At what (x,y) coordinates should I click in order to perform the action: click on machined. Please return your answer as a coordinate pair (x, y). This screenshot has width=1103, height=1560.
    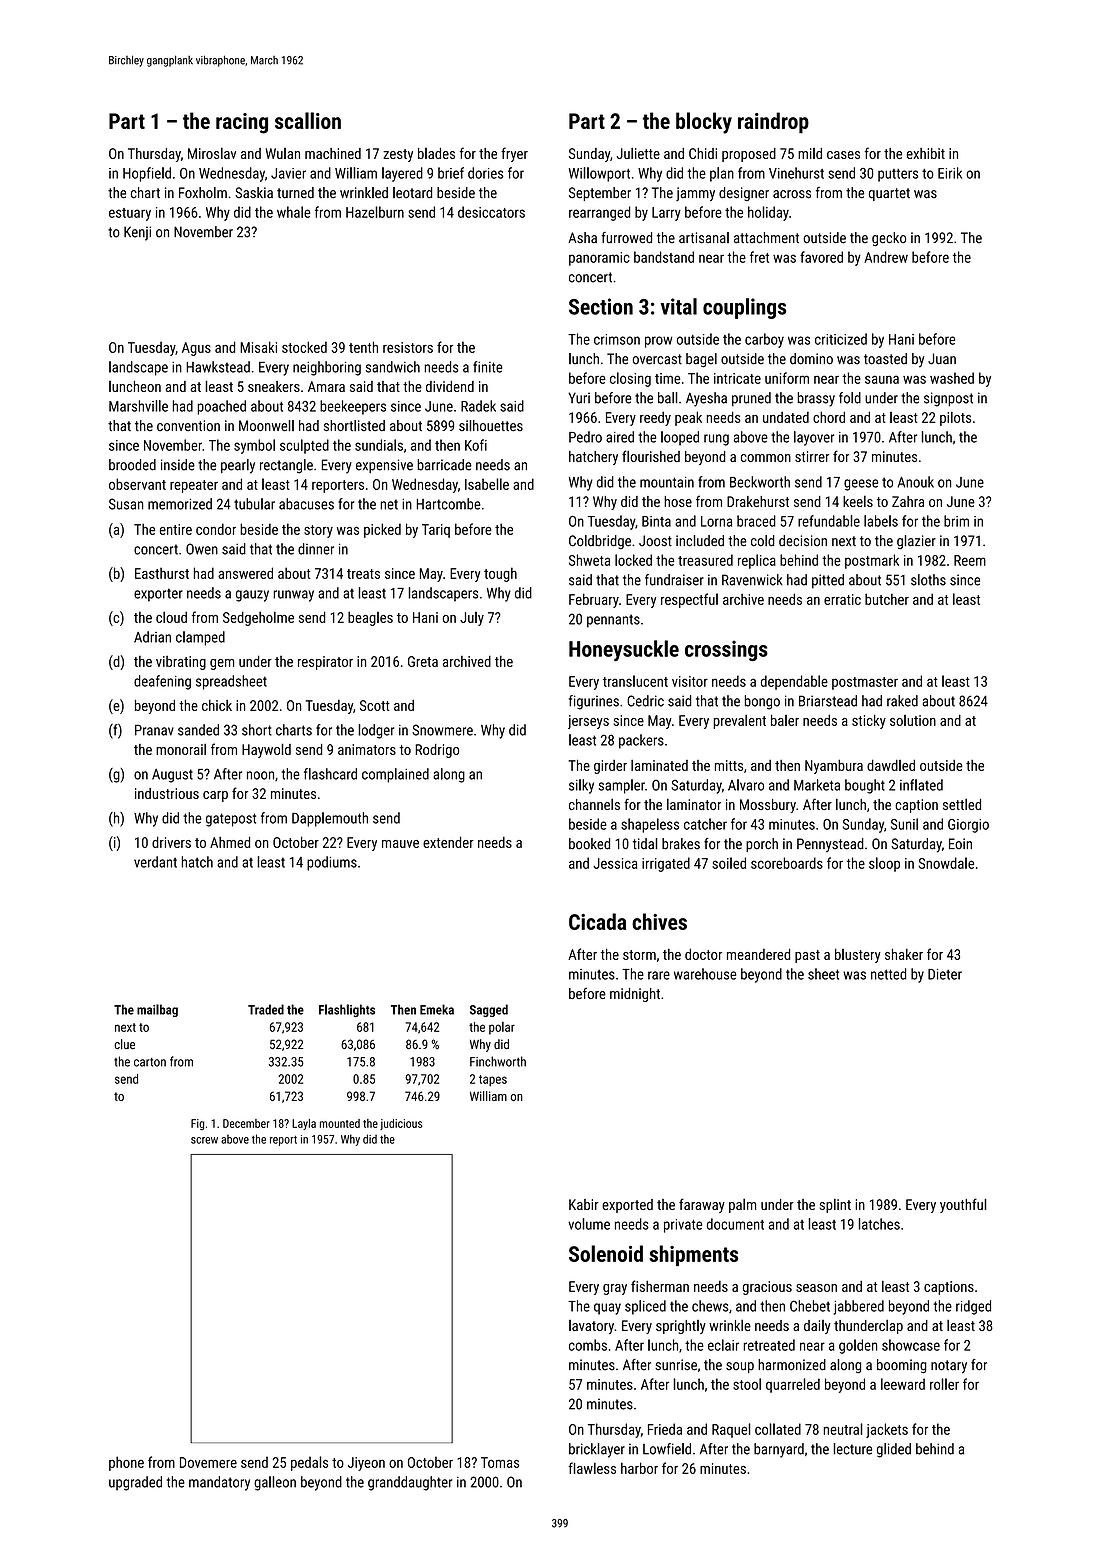
    Looking at the image, I should click on (333, 153).
